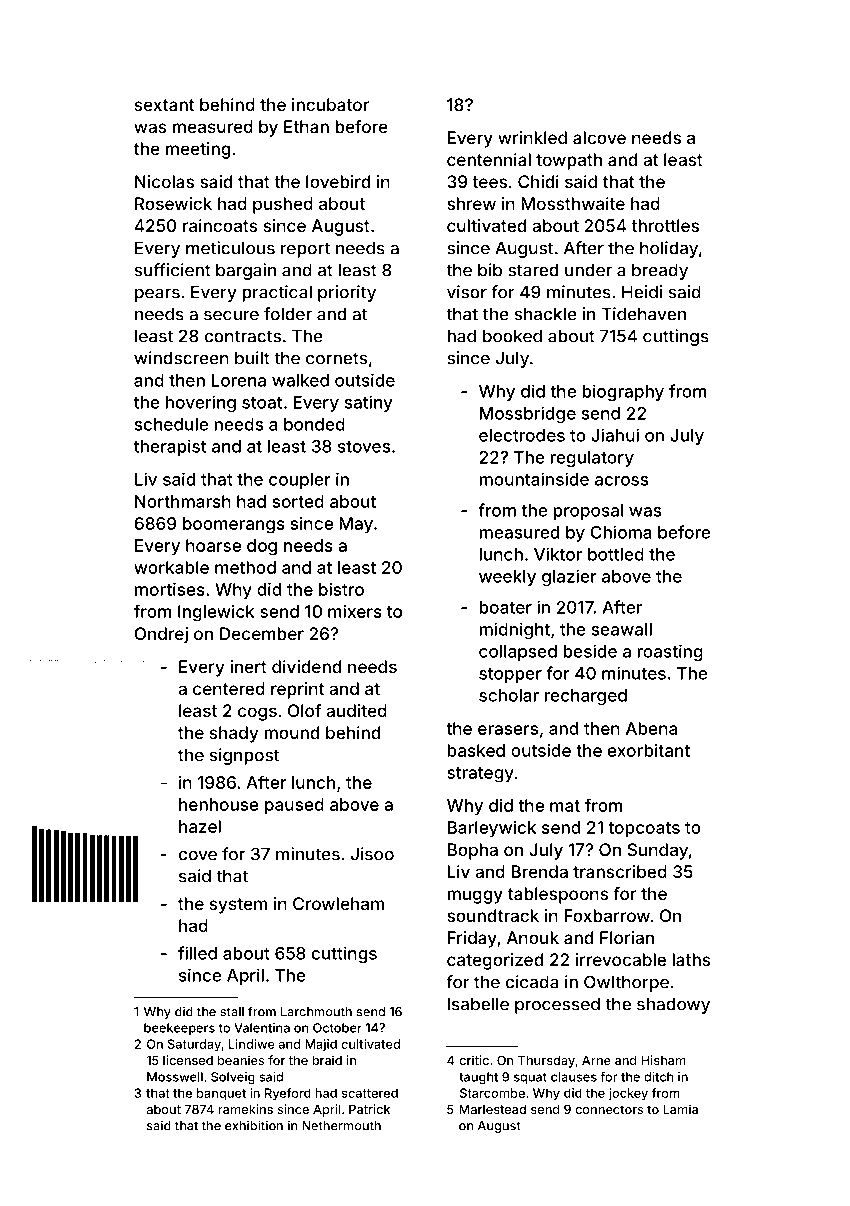 The image size is (850, 1206). Describe the element at coordinates (364, 447) in the page. I see `stoves` at that location.
